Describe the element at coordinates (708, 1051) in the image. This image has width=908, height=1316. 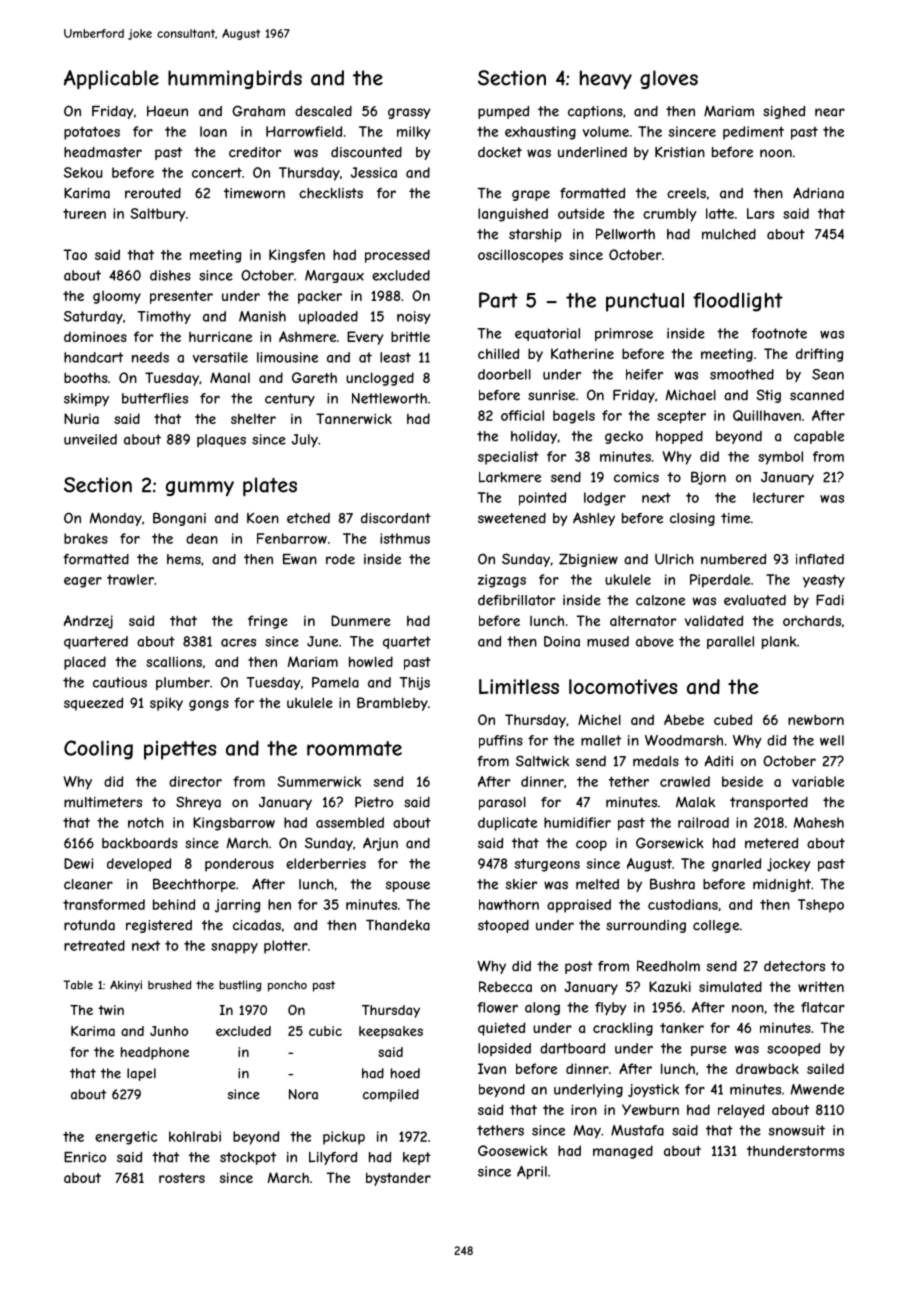
I see `purse` at that location.
